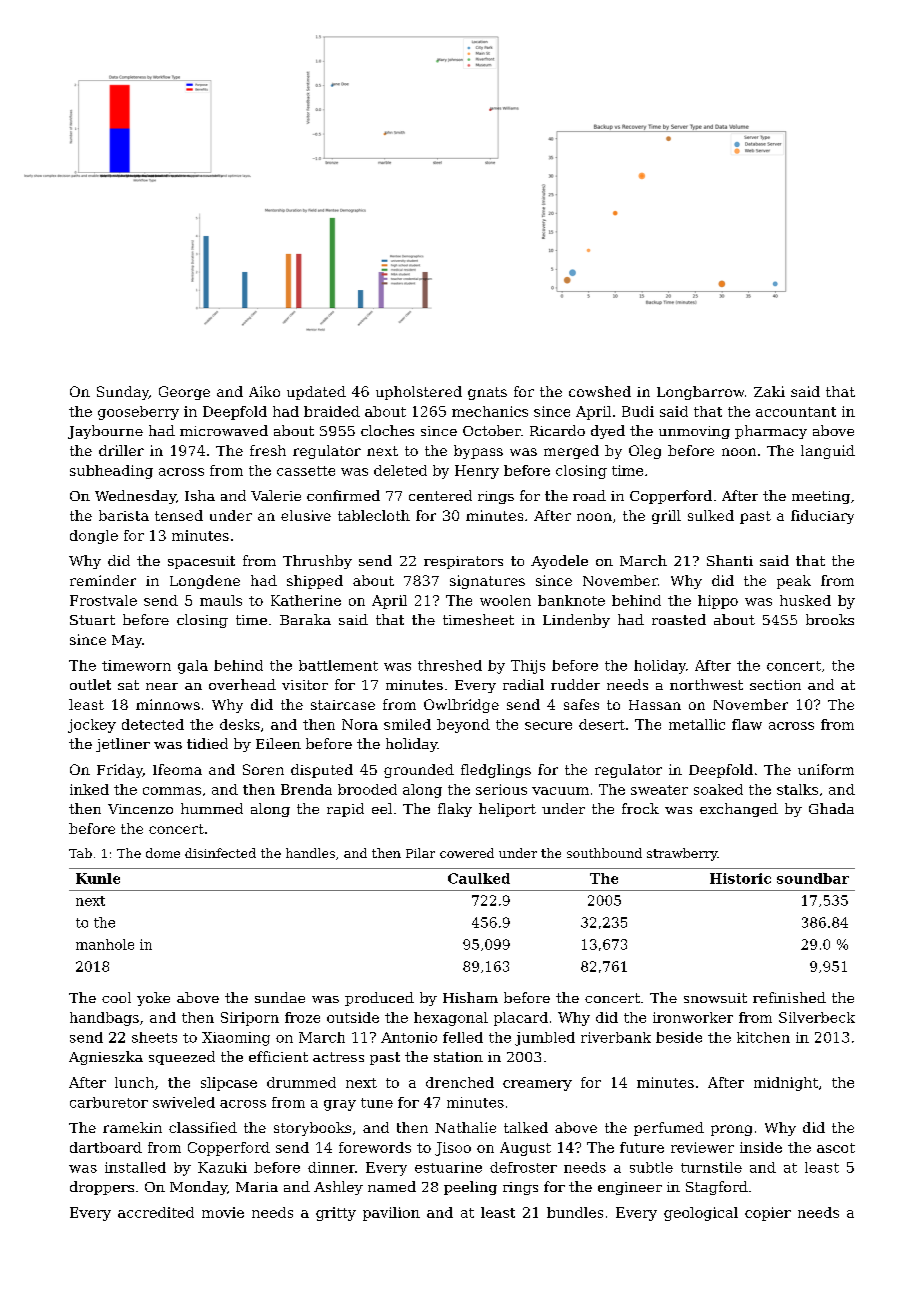  What do you see at coordinates (521, 1019) in the image?
I see `placard` at bounding box center [521, 1019].
